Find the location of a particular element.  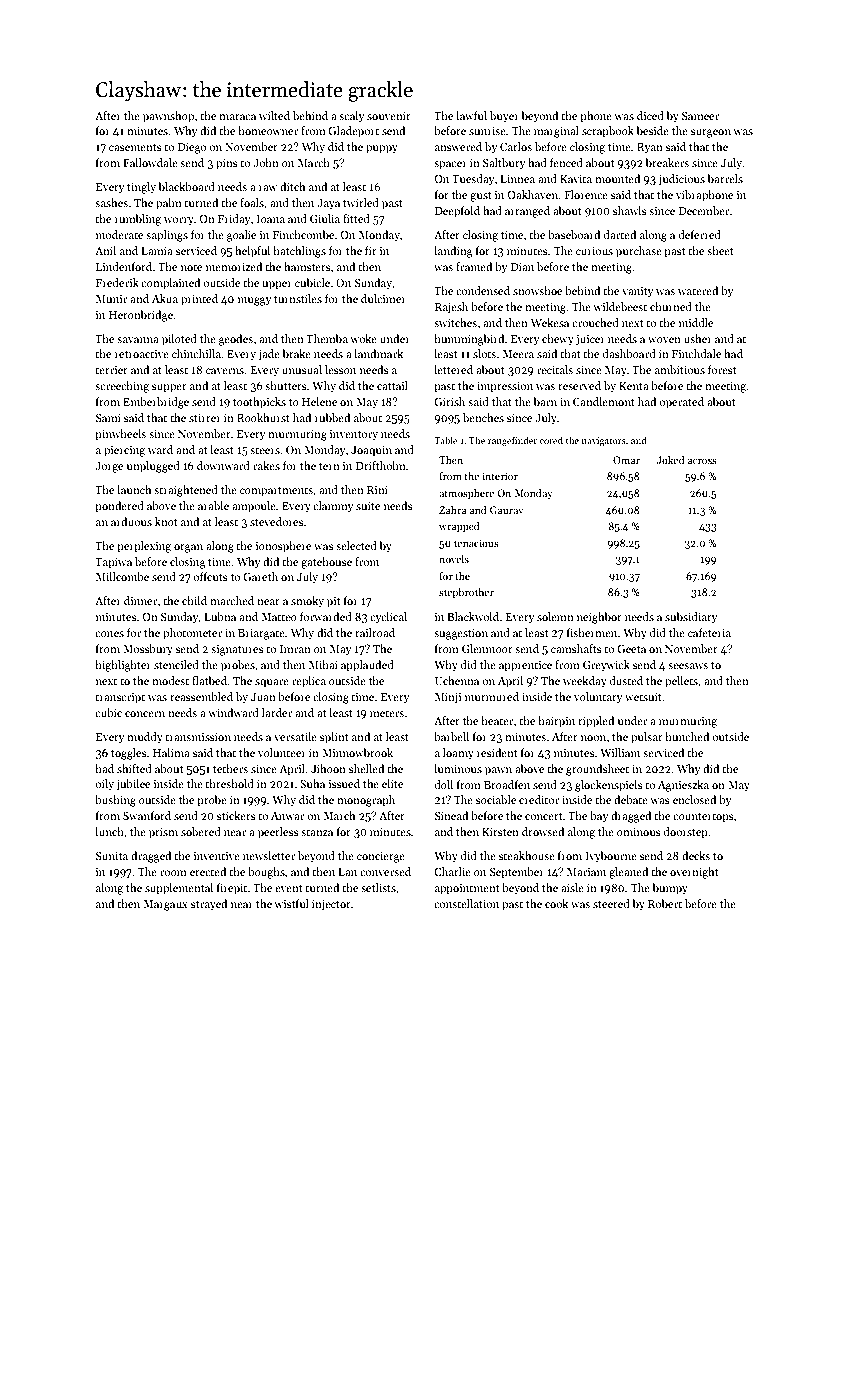

Sami is located at coordinates (108, 418).
